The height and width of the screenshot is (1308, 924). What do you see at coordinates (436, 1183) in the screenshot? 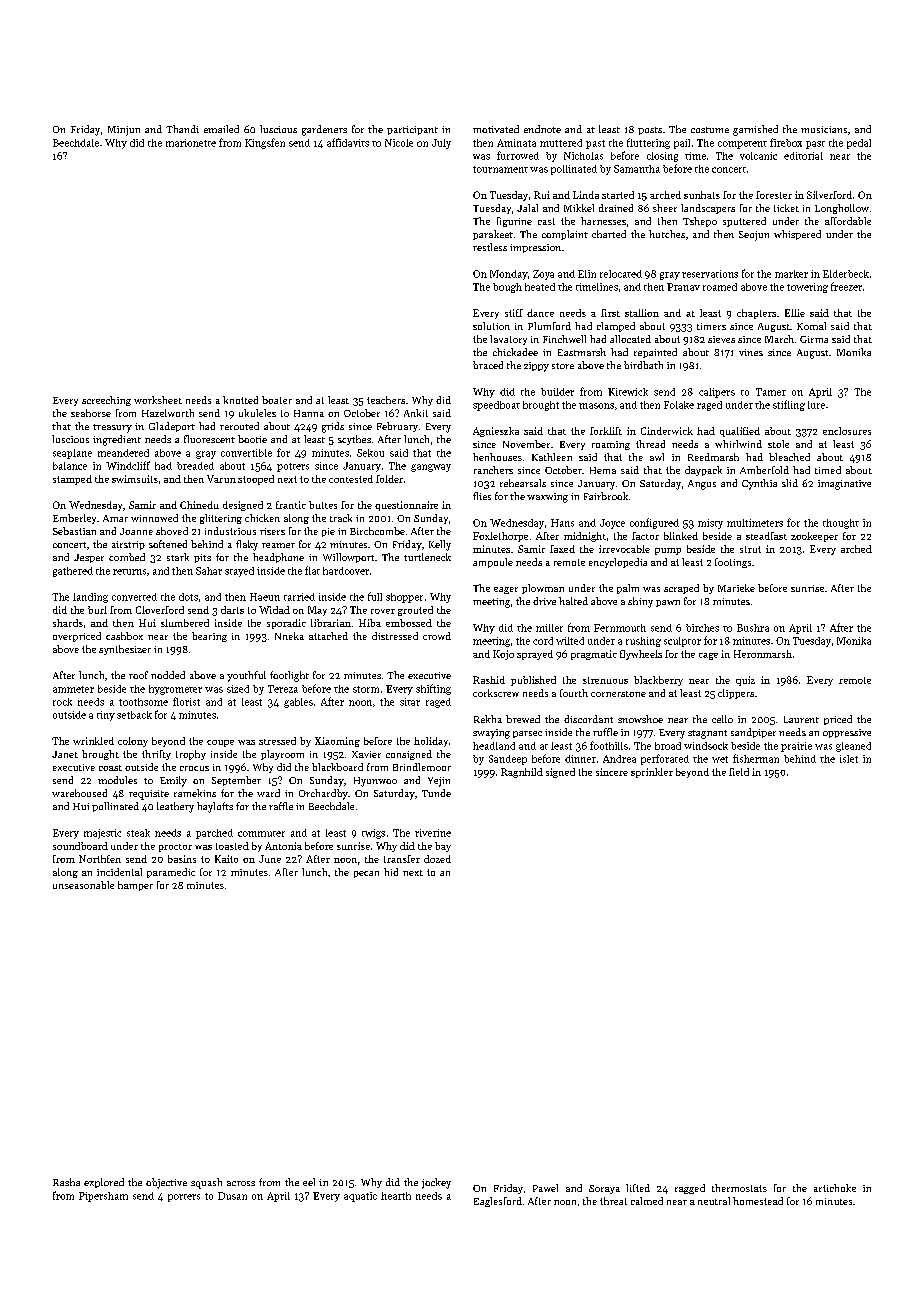
I see `jockey` at bounding box center [436, 1183].
